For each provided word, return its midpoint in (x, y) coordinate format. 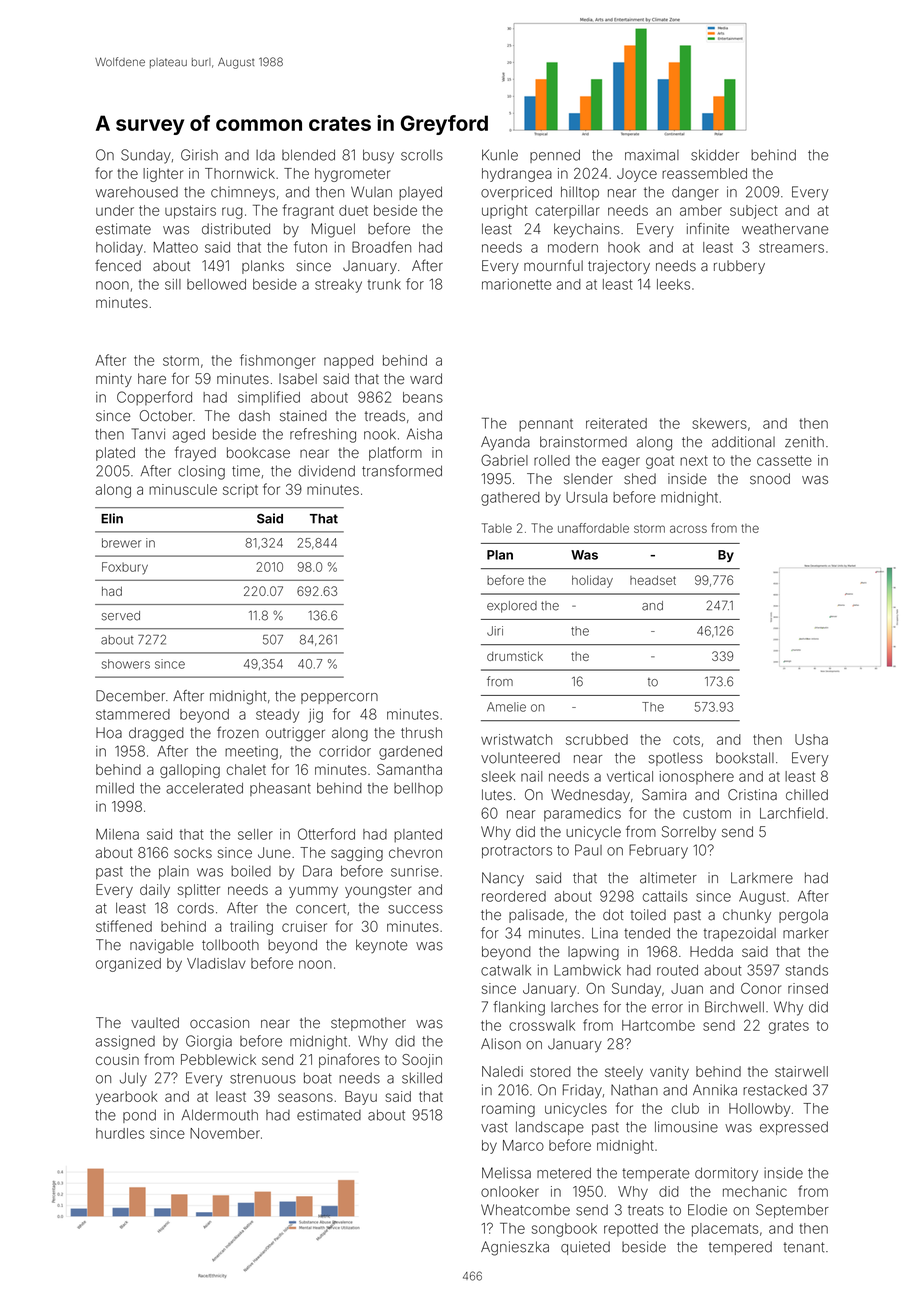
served (121, 616)
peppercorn (339, 698)
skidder (715, 155)
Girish (199, 155)
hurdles (120, 1133)
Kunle (500, 155)
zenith (804, 442)
